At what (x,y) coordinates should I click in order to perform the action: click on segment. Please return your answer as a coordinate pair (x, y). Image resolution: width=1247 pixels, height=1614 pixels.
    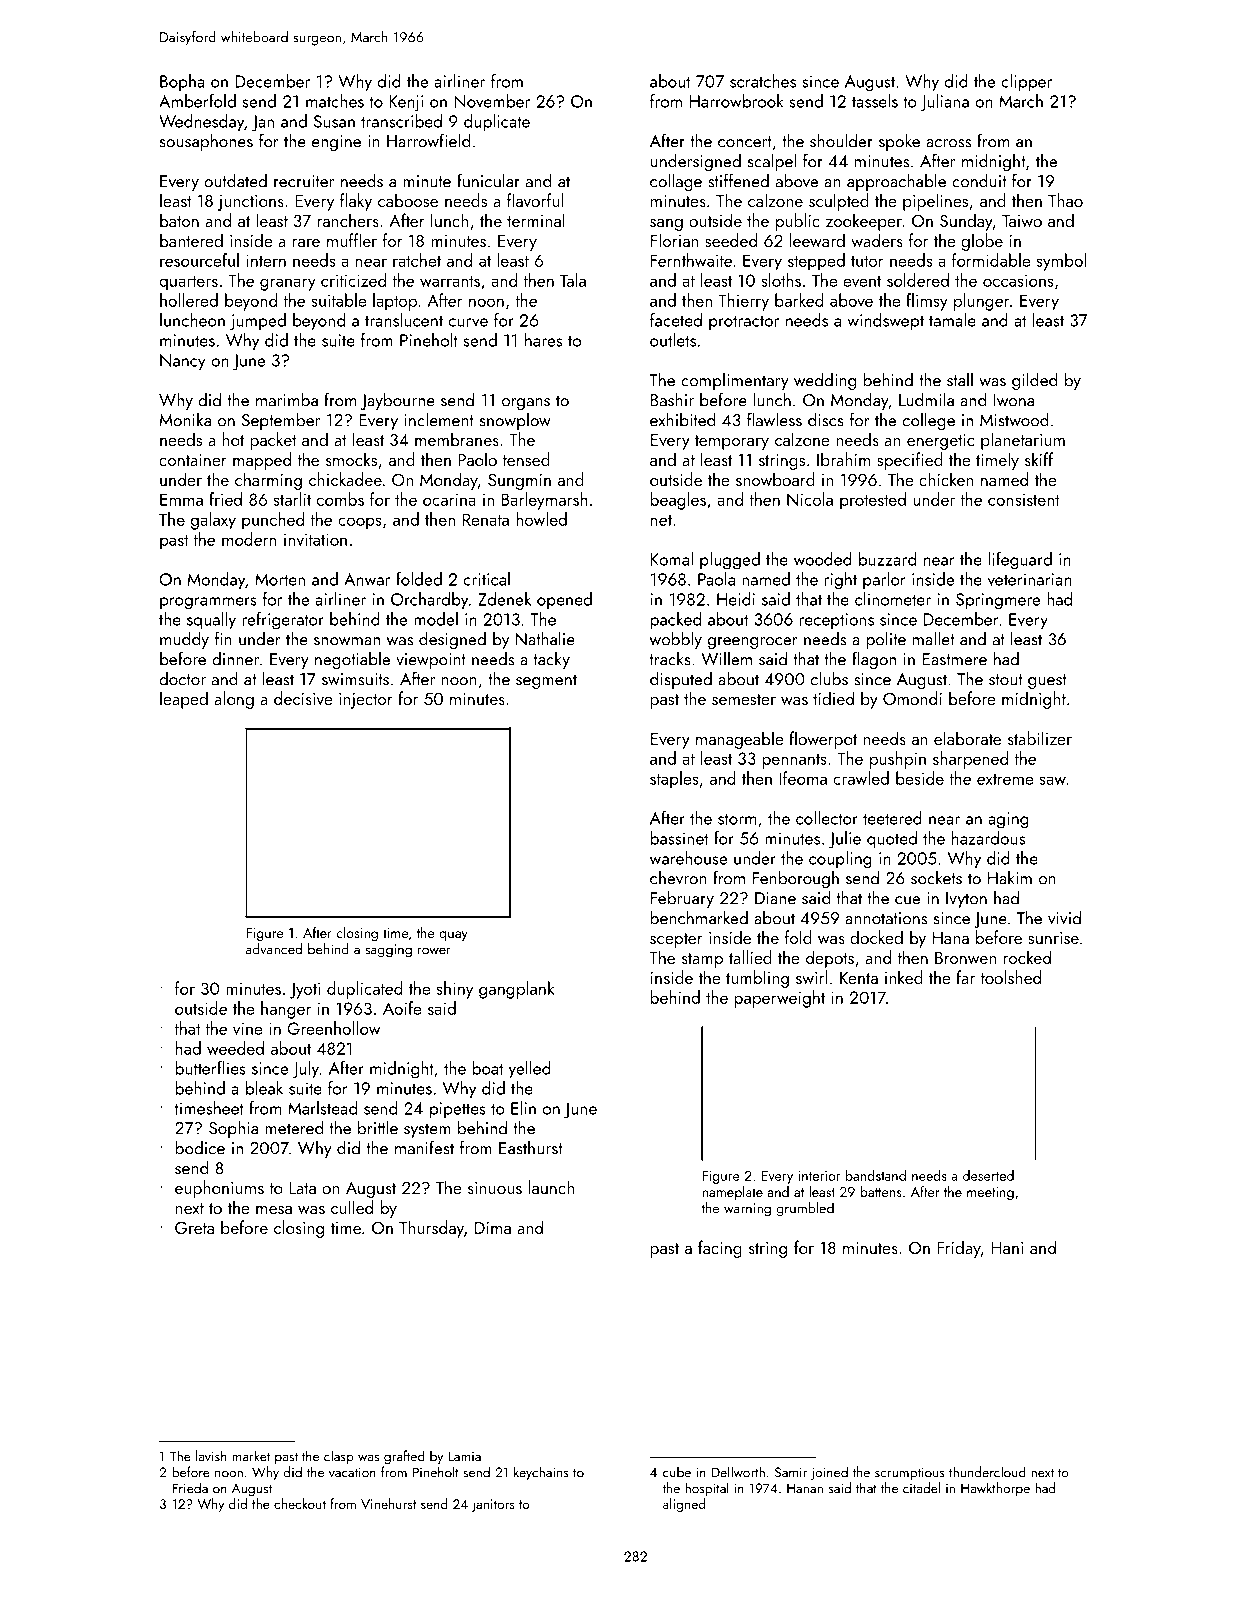
    Looking at the image, I should click on (546, 681).
